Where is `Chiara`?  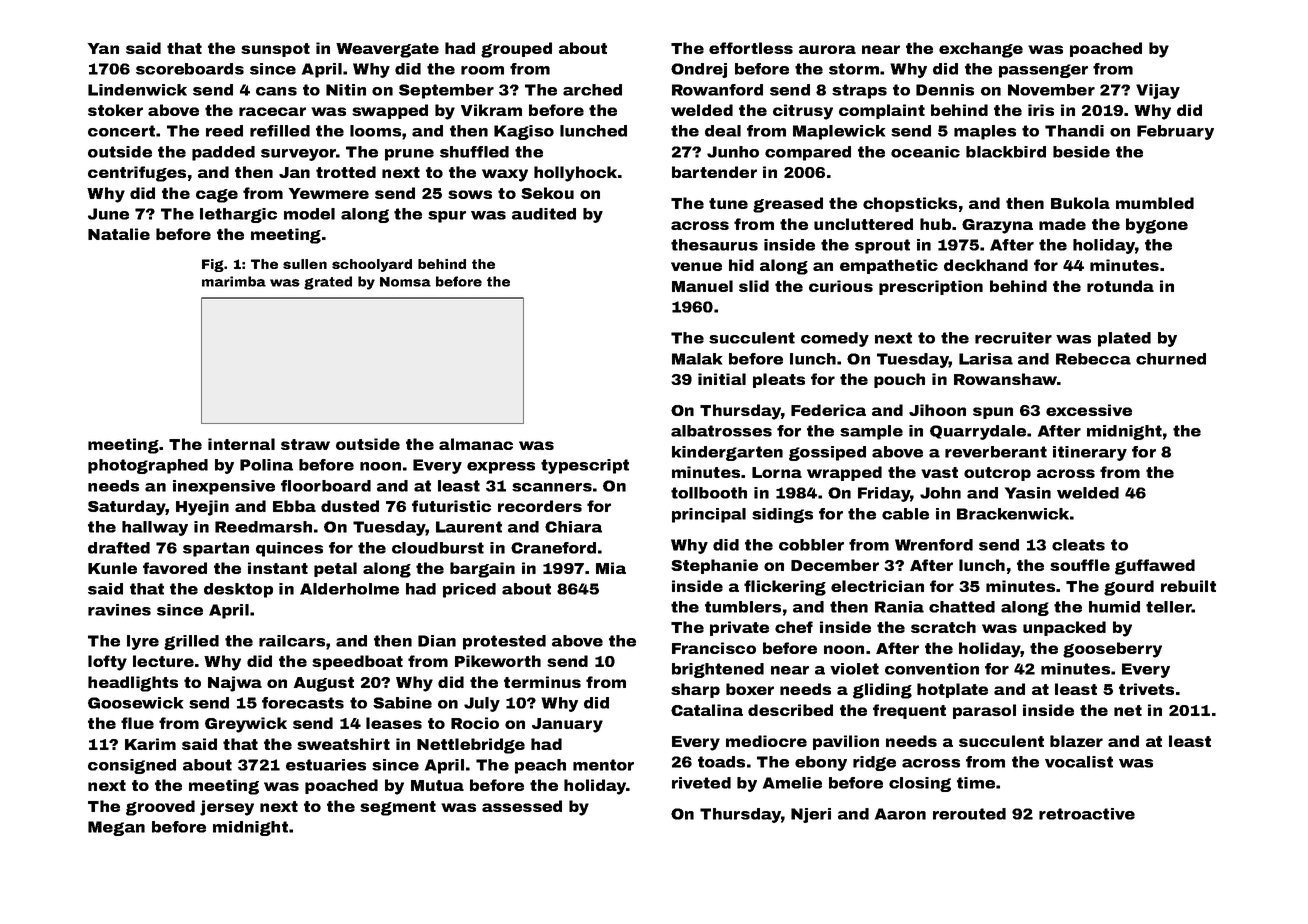
Chiara is located at coordinates (573, 527).
